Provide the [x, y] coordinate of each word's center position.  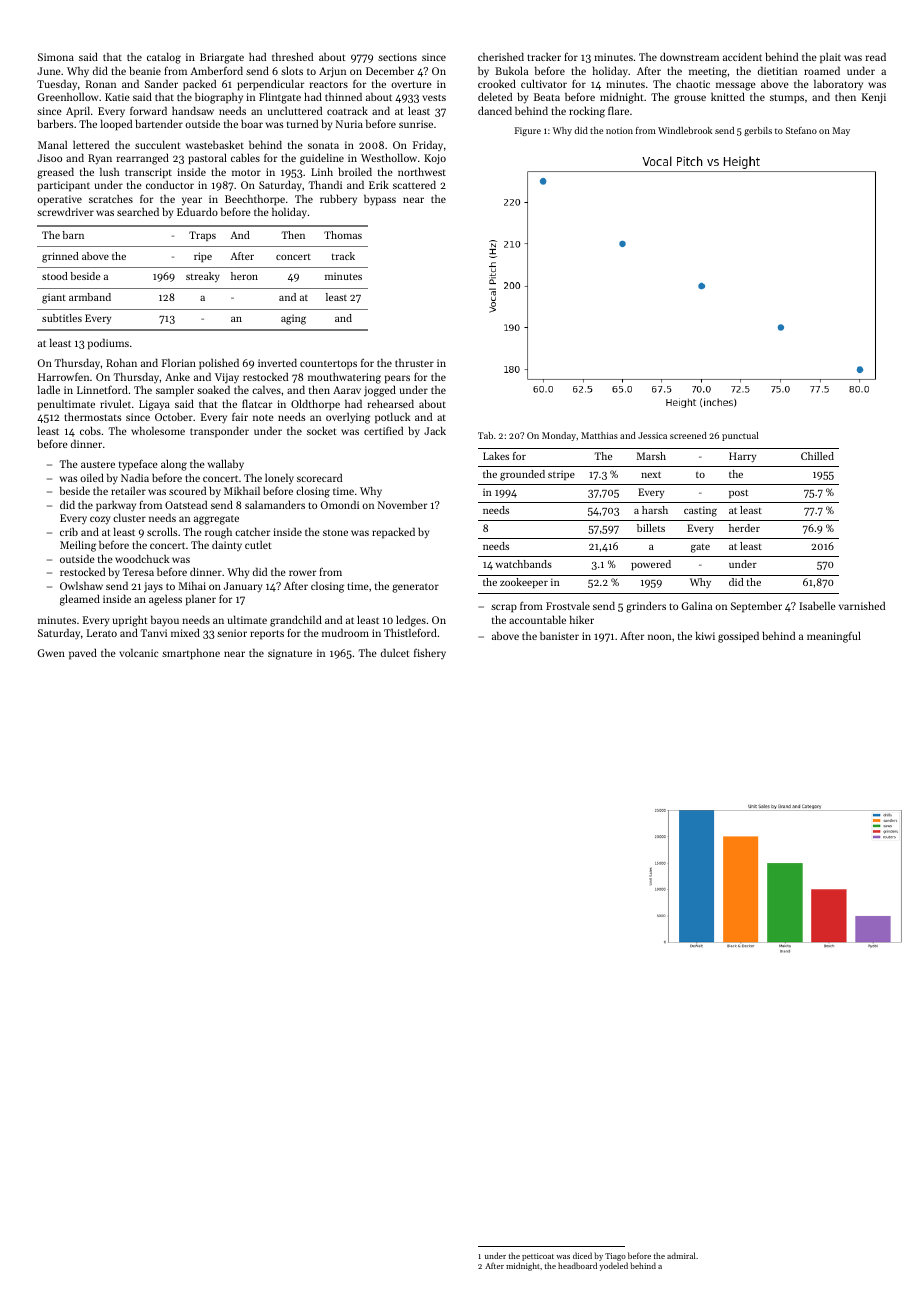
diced [582, 1255]
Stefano [801, 130]
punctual [740, 436]
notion [619, 130]
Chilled [817, 456]
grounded [522, 475]
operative [59, 200]
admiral [681, 1255]
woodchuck [142, 558]
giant [54, 298]
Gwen [51, 653]
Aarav [347, 390]
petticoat [538, 1257]
